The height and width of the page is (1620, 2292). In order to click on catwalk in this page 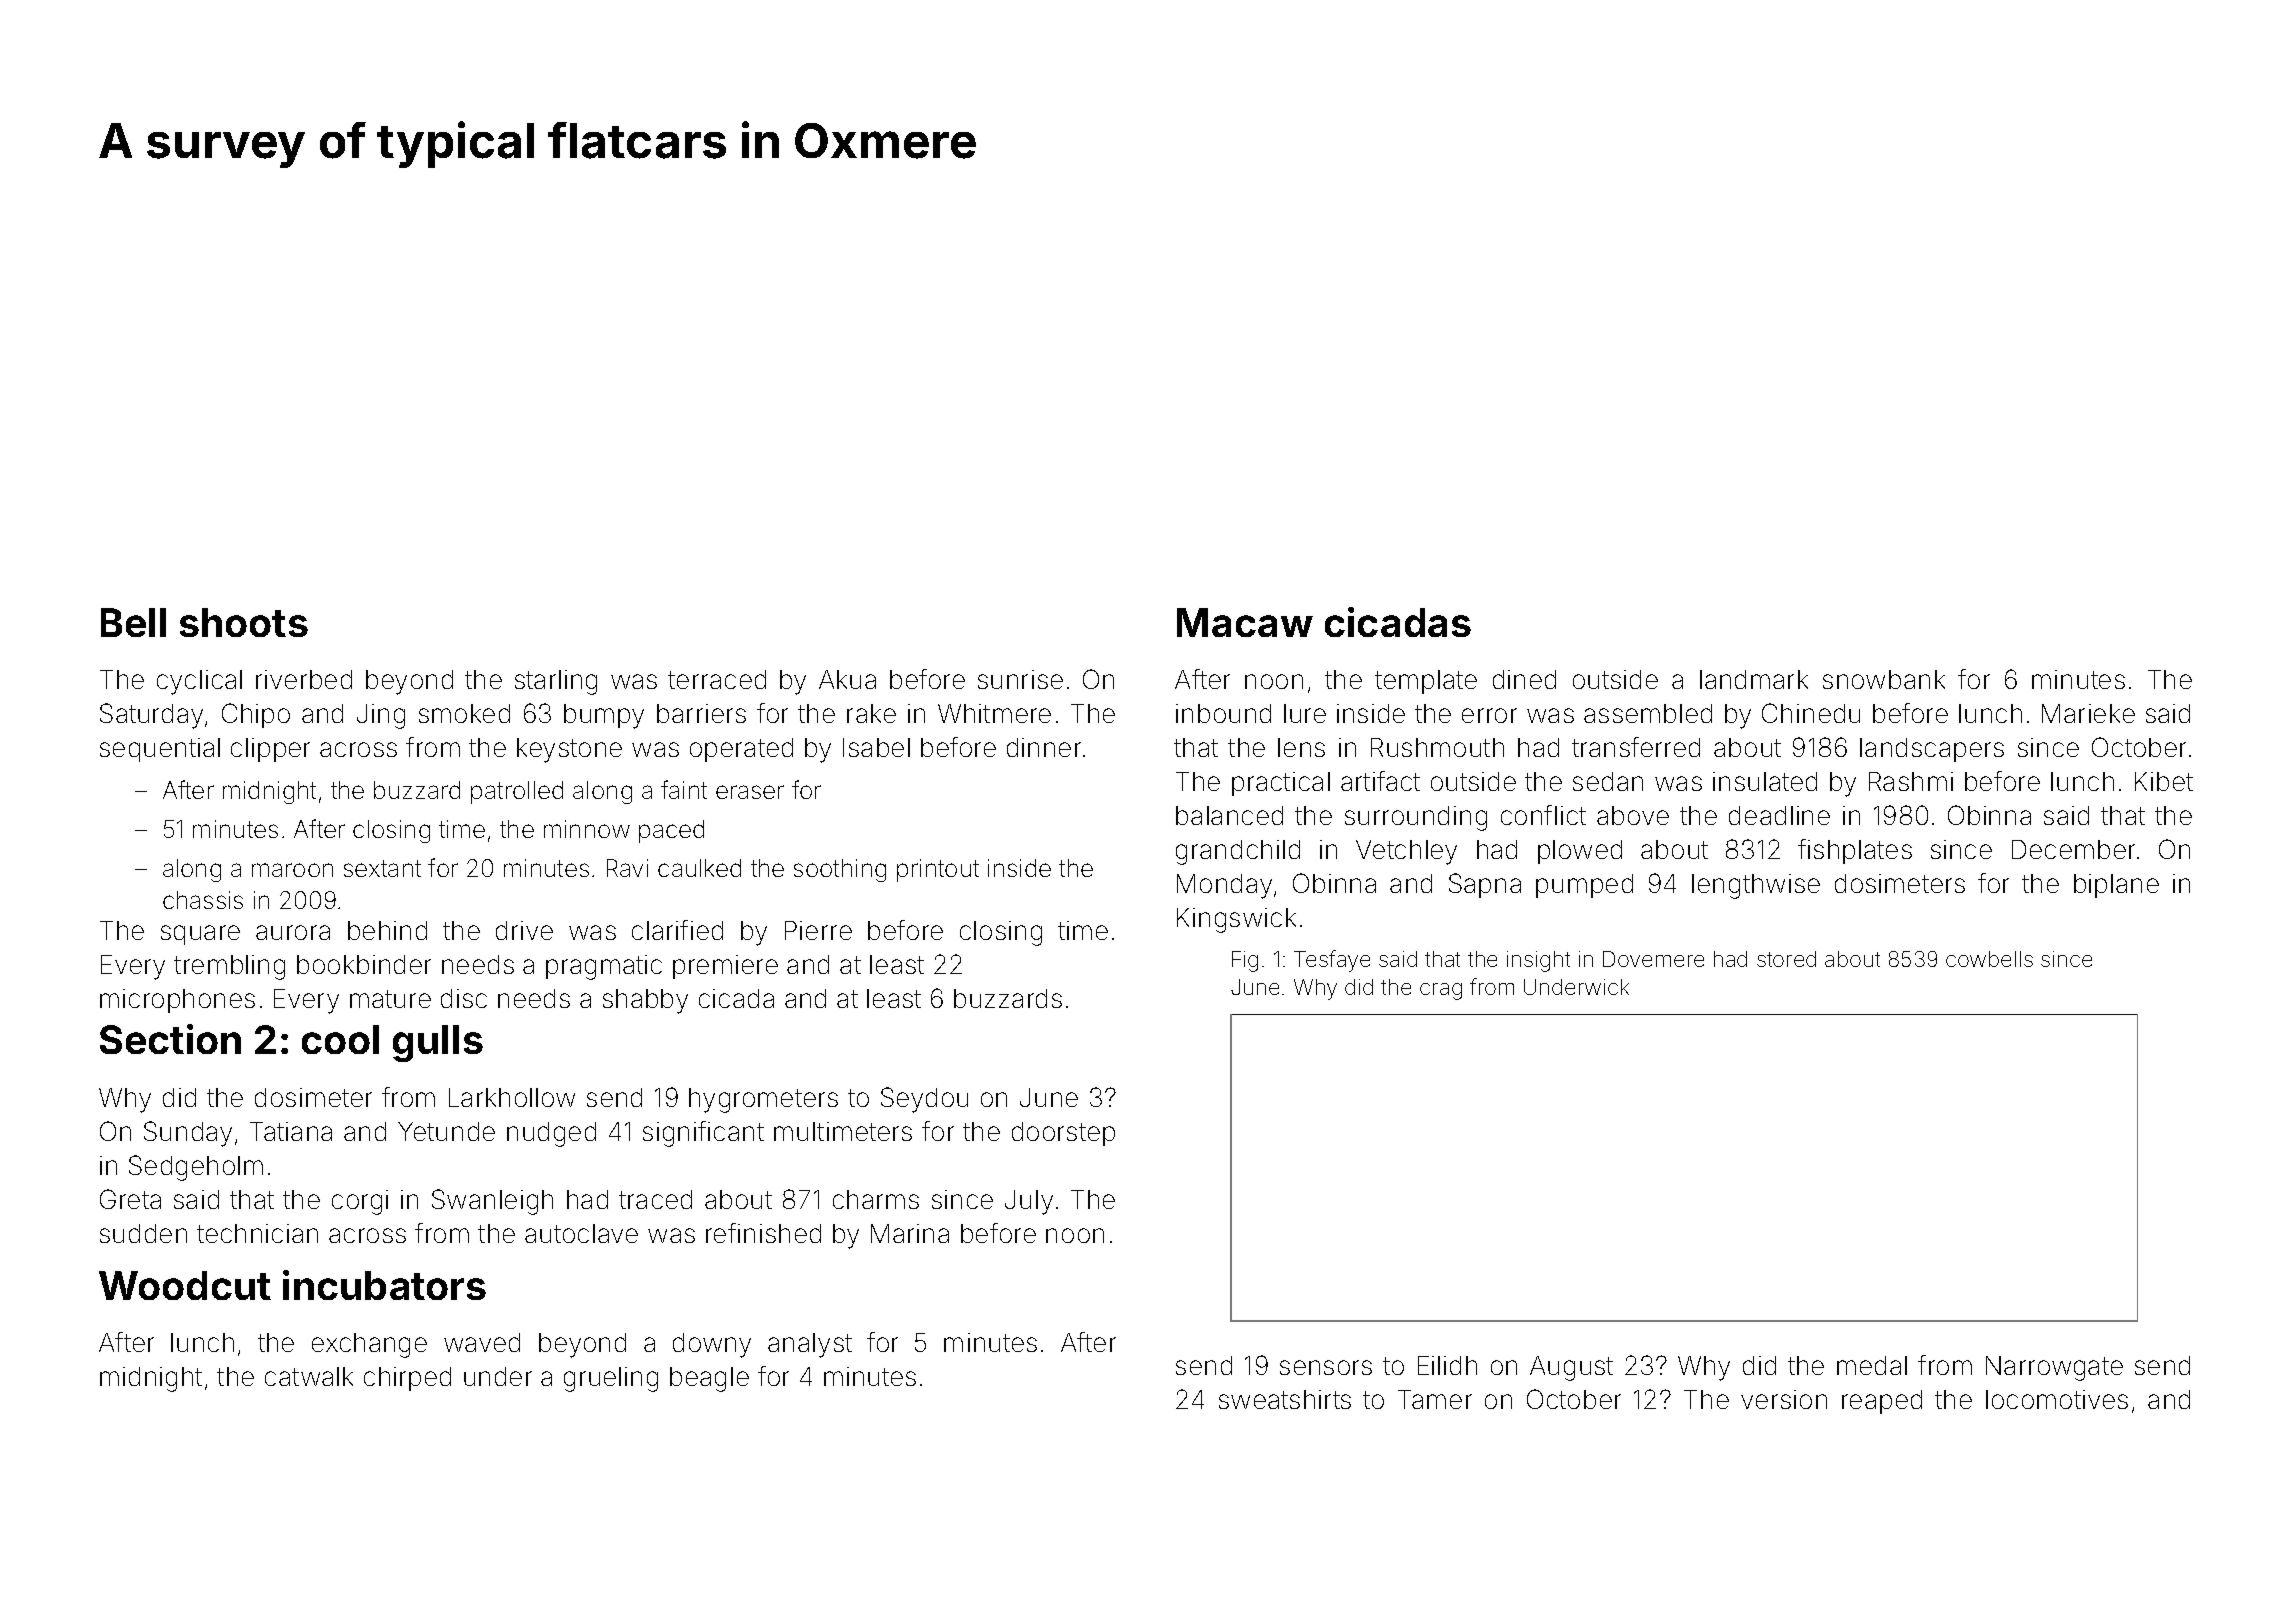, I will do `click(309, 1376)`.
